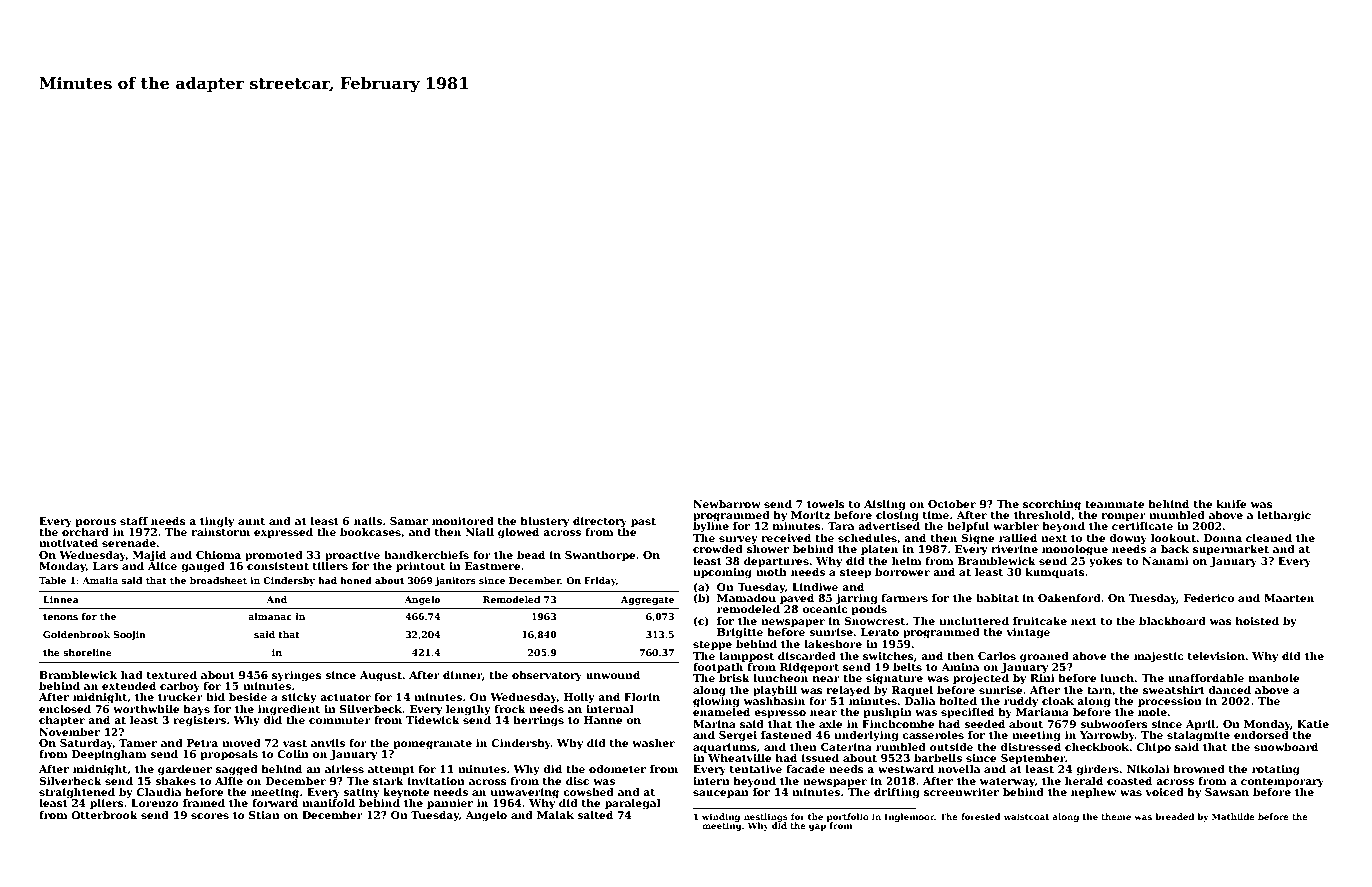  What do you see at coordinates (825, 609) in the screenshot?
I see `oceanic` at bounding box center [825, 609].
